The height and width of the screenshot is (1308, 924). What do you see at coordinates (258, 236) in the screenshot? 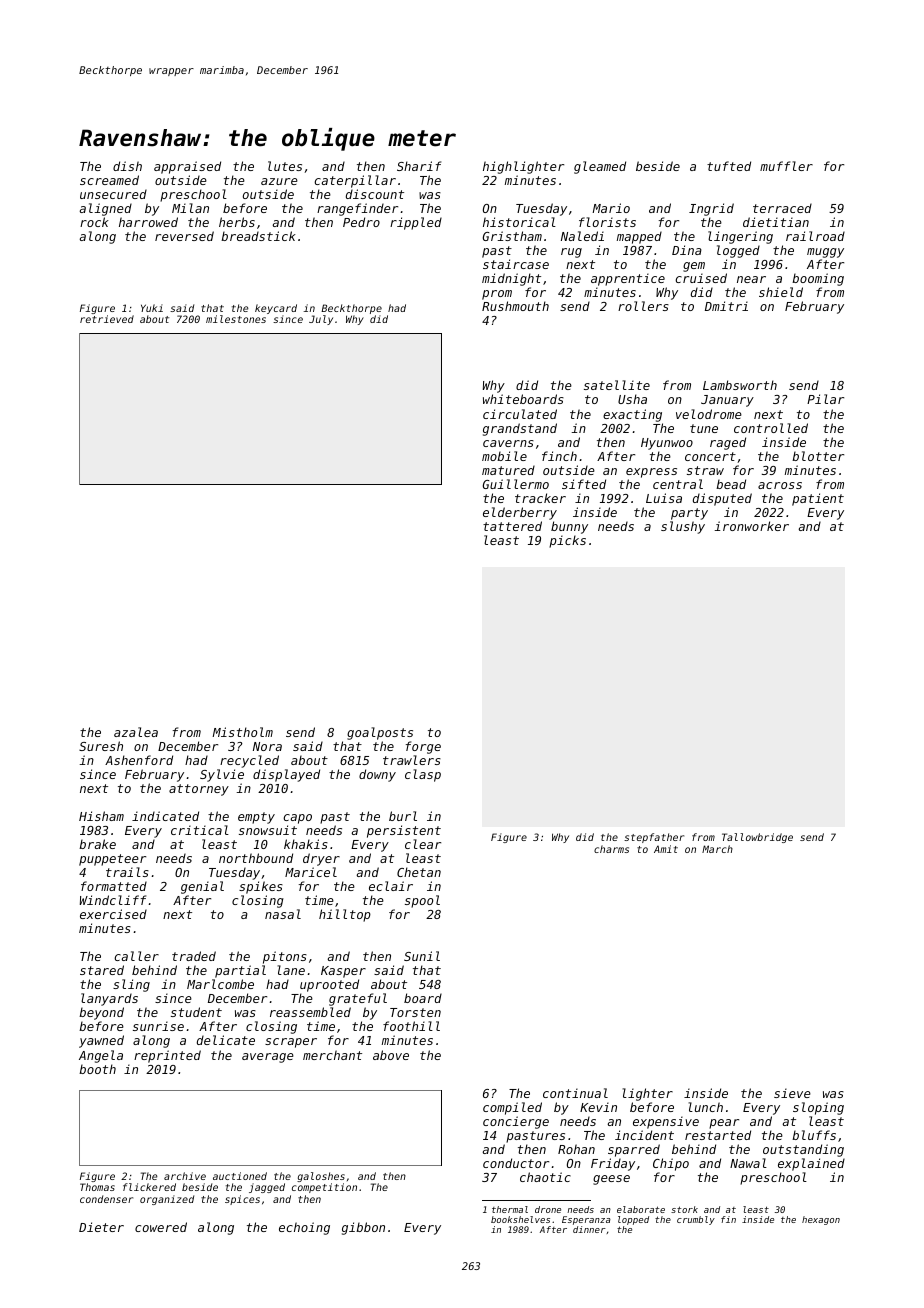
I see `breadstick` at bounding box center [258, 236].
